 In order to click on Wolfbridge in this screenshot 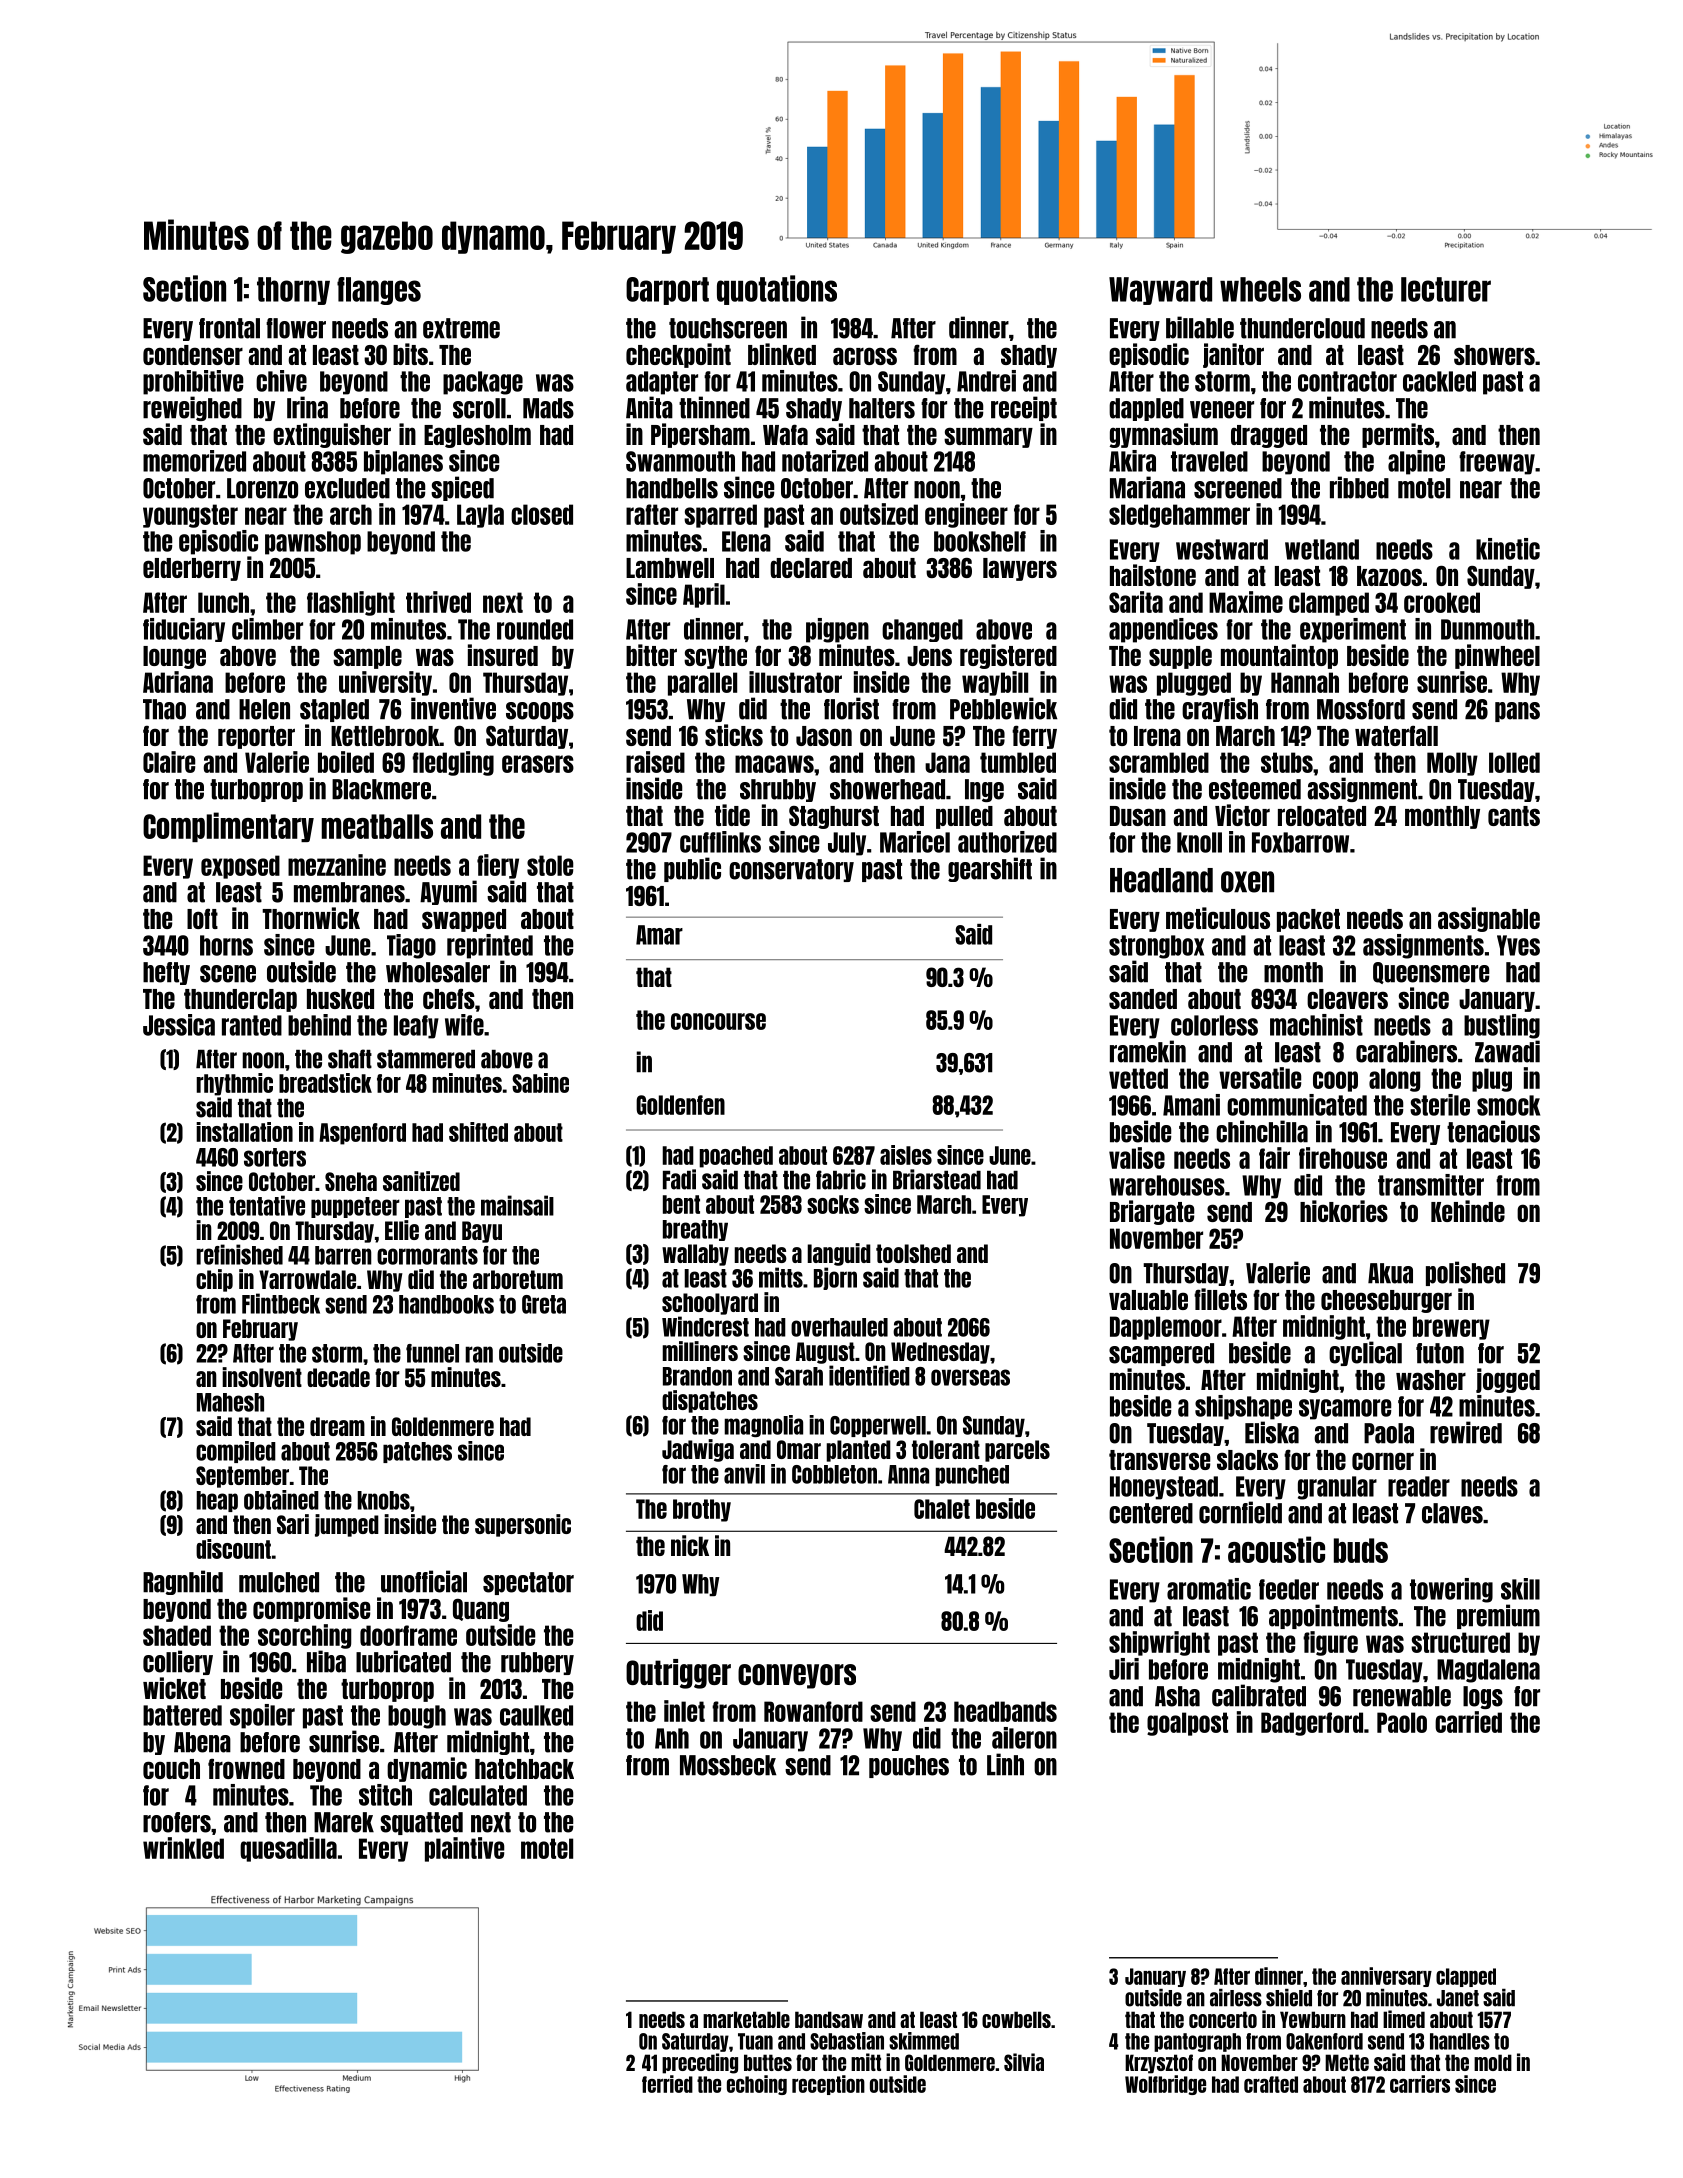, I will do `click(1165, 2085)`.
